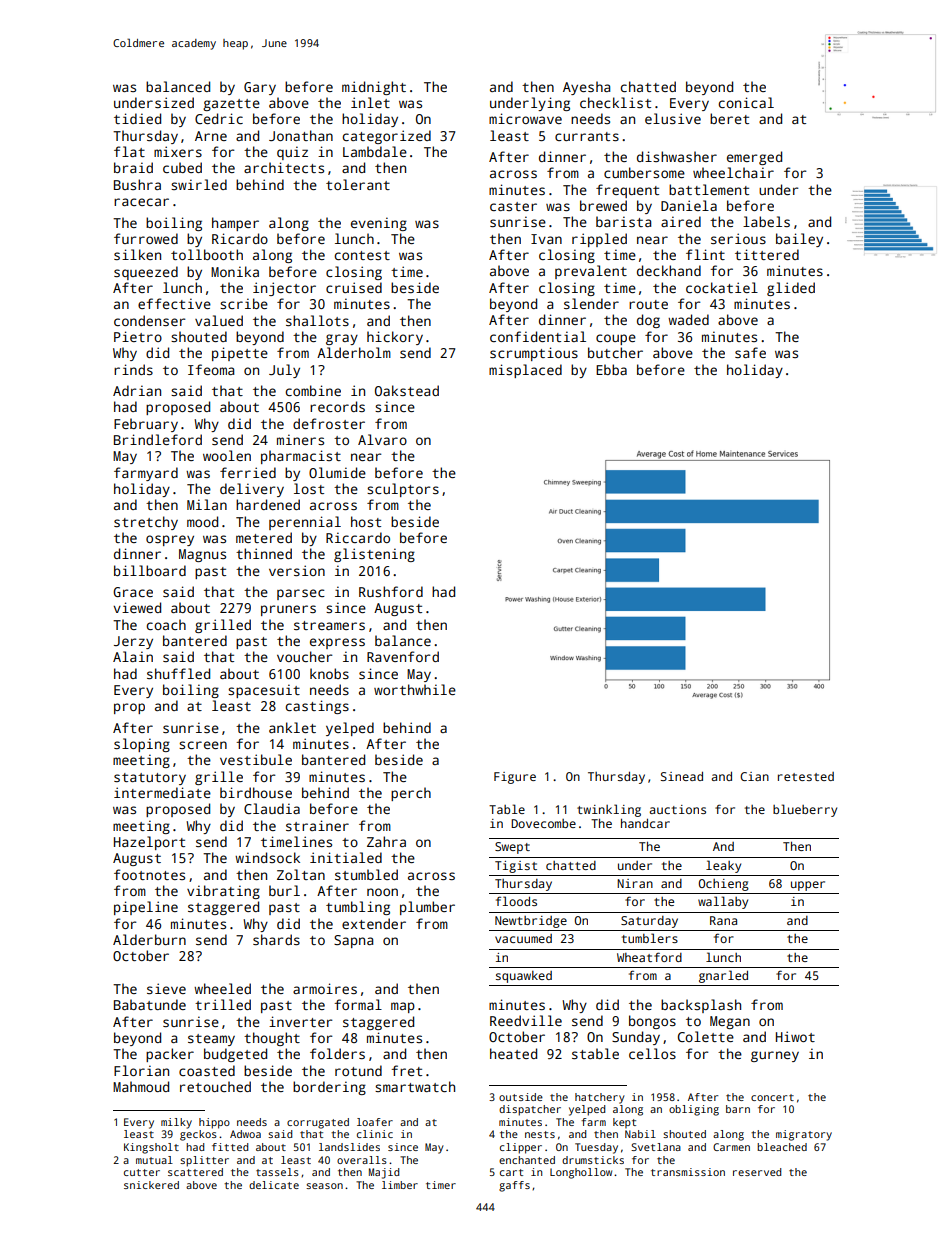 This screenshot has width=952, height=1233. What do you see at coordinates (151, 1185) in the screenshot?
I see `snickered` at bounding box center [151, 1185].
